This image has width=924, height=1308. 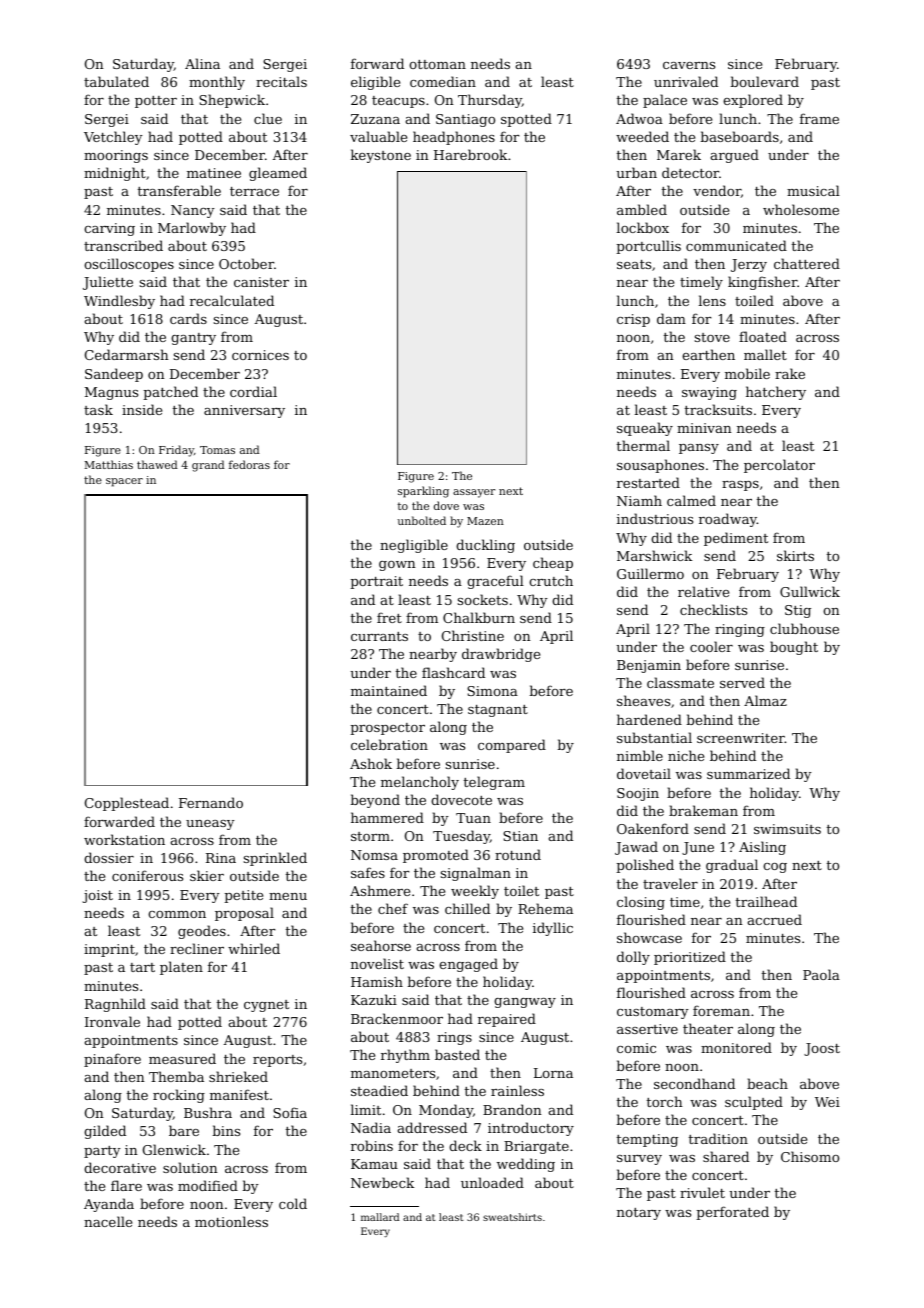 I want to click on Almaz, so click(x=765, y=700).
